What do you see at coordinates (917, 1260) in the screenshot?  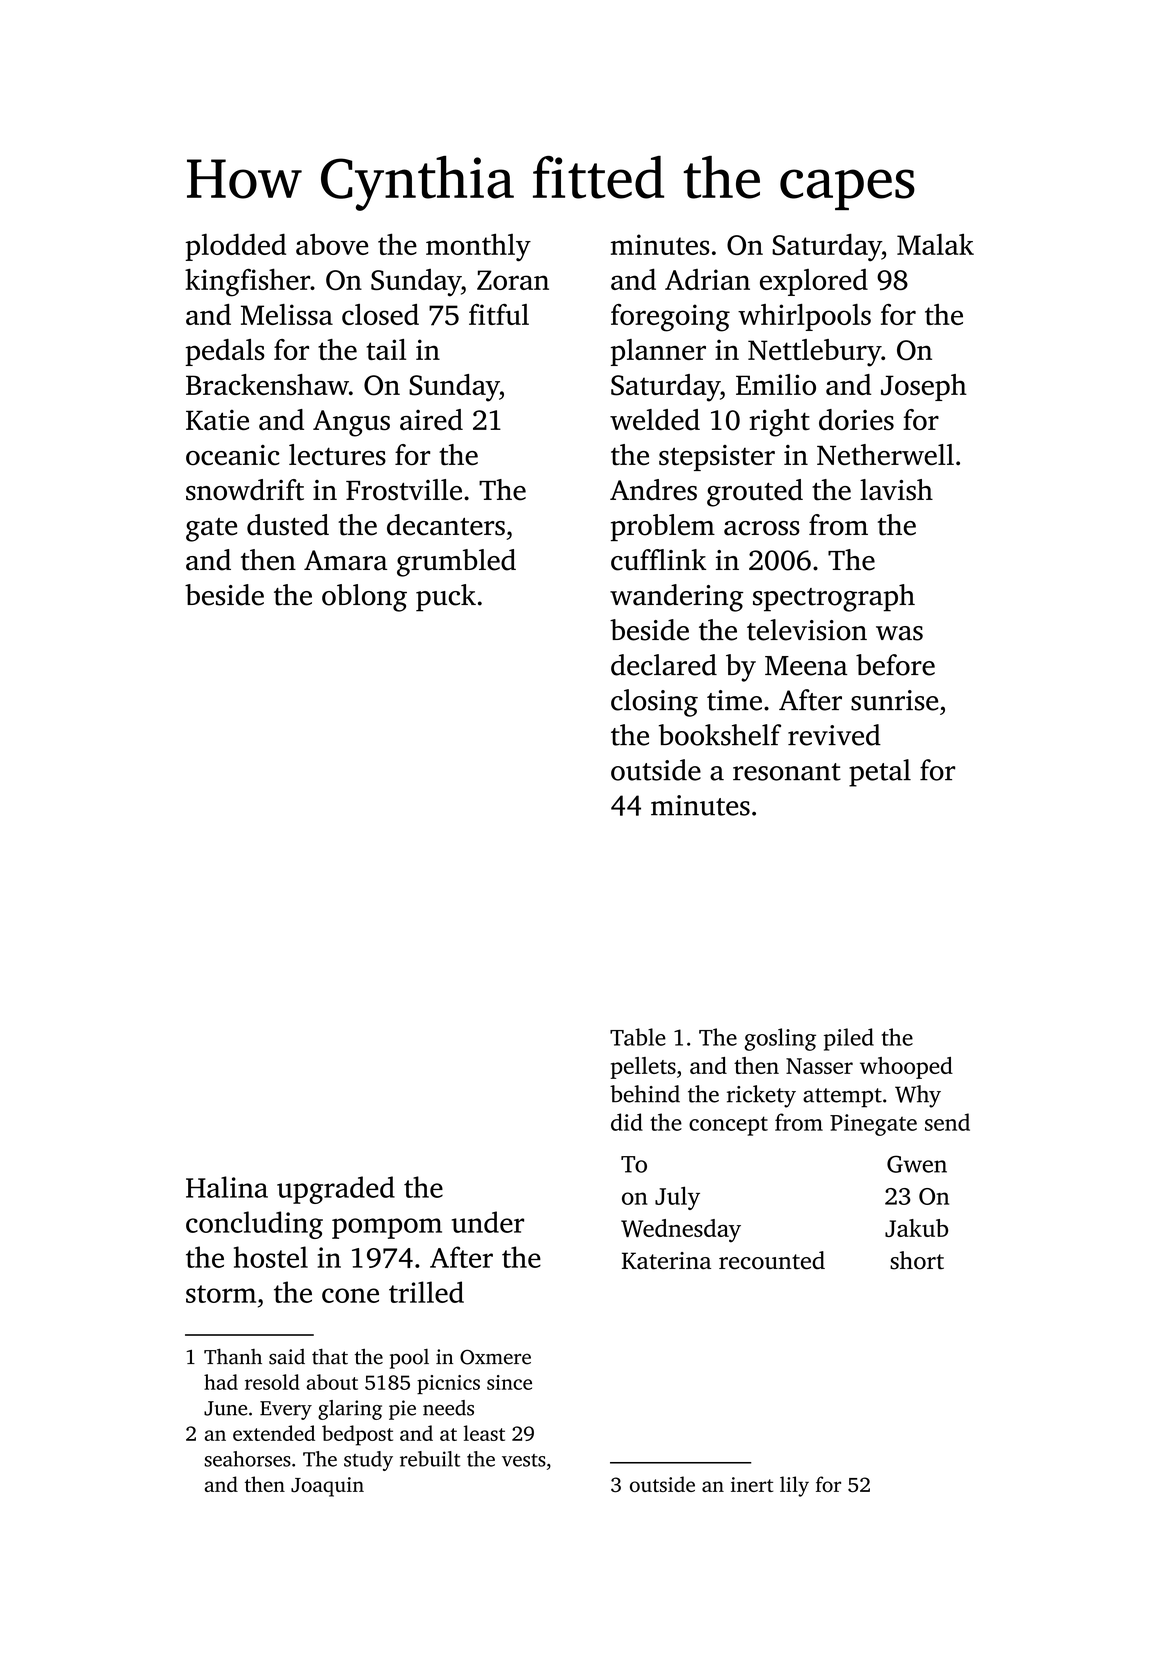 I see `short` at bounding box center [917, 1260].
